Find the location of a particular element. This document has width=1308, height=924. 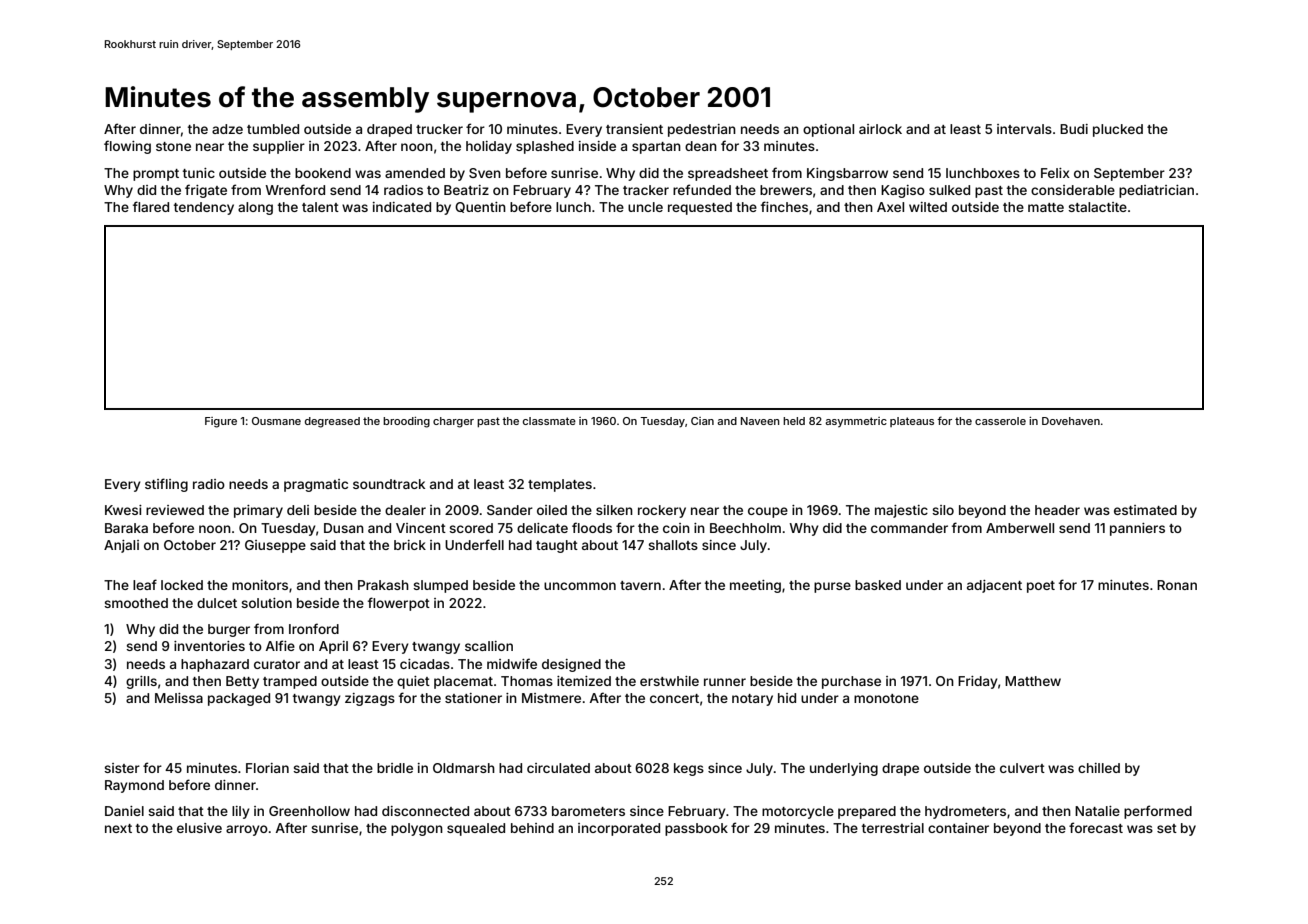

coin is located at coordinates (676, 528).
